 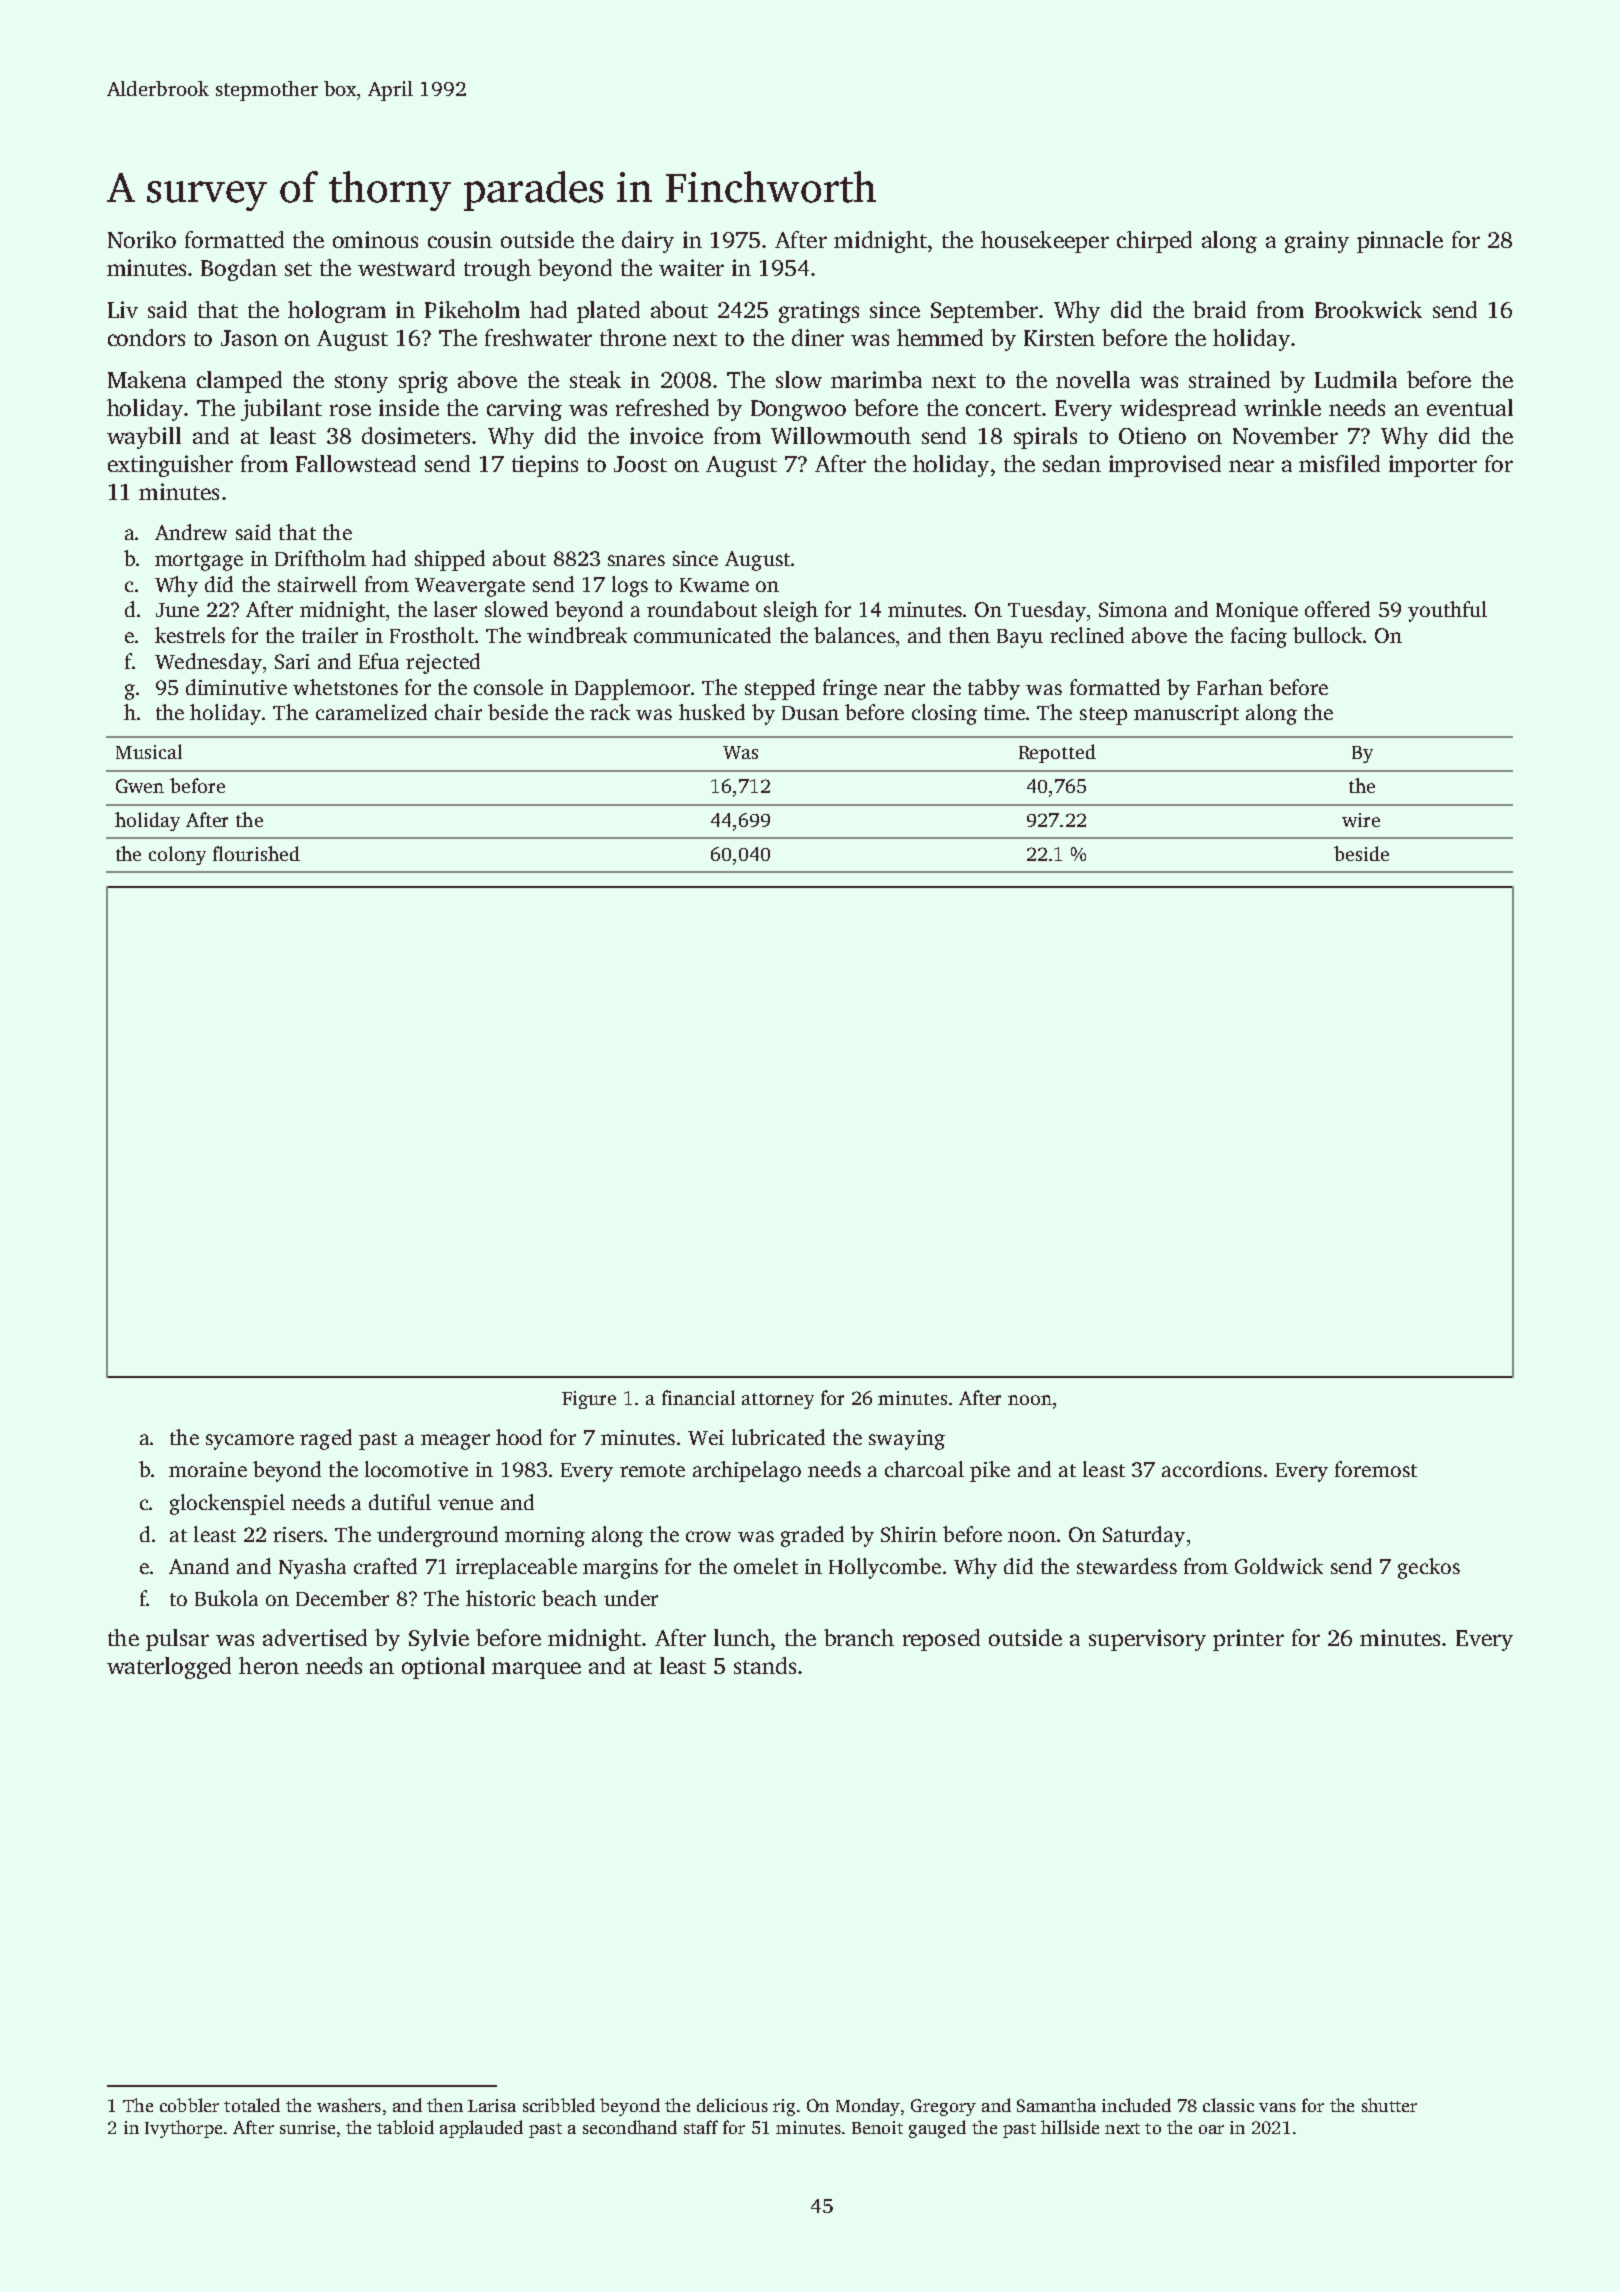 I want to click on balances, so click(x=854, y=635).
